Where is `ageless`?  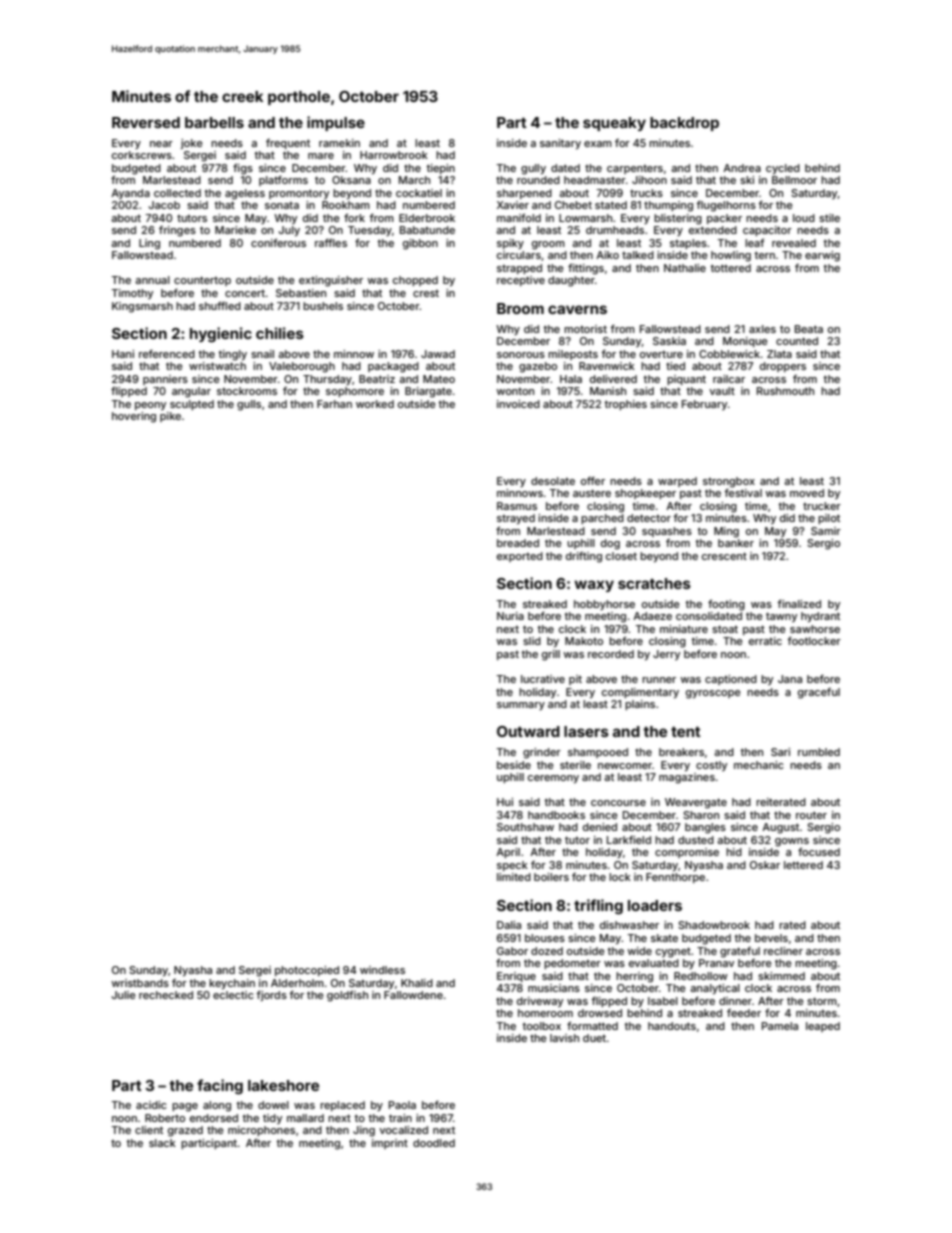 ageless is located at coordinates (245, 194).
